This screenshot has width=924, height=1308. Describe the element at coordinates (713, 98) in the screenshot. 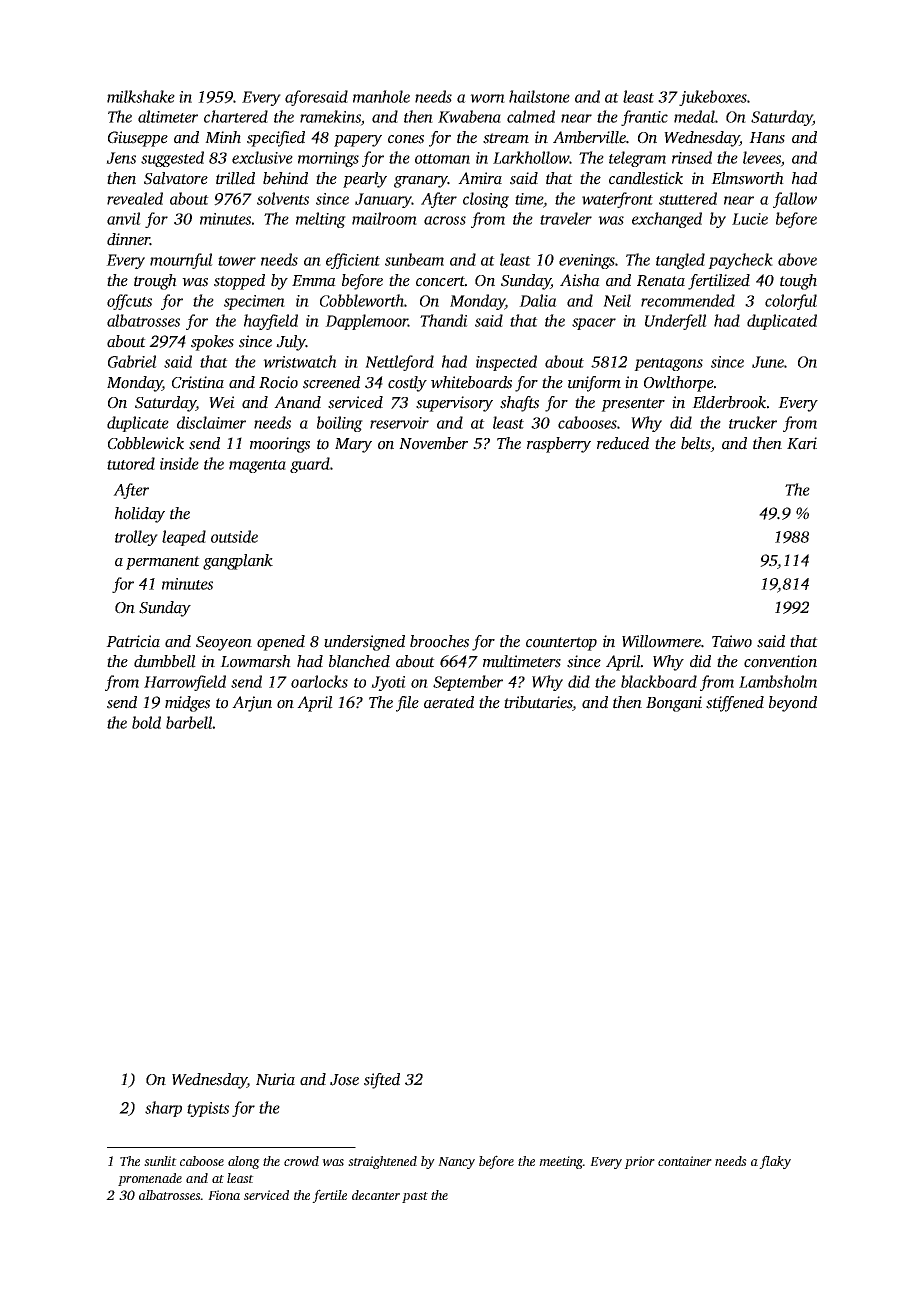

I see `jukeboxes` at that location.
